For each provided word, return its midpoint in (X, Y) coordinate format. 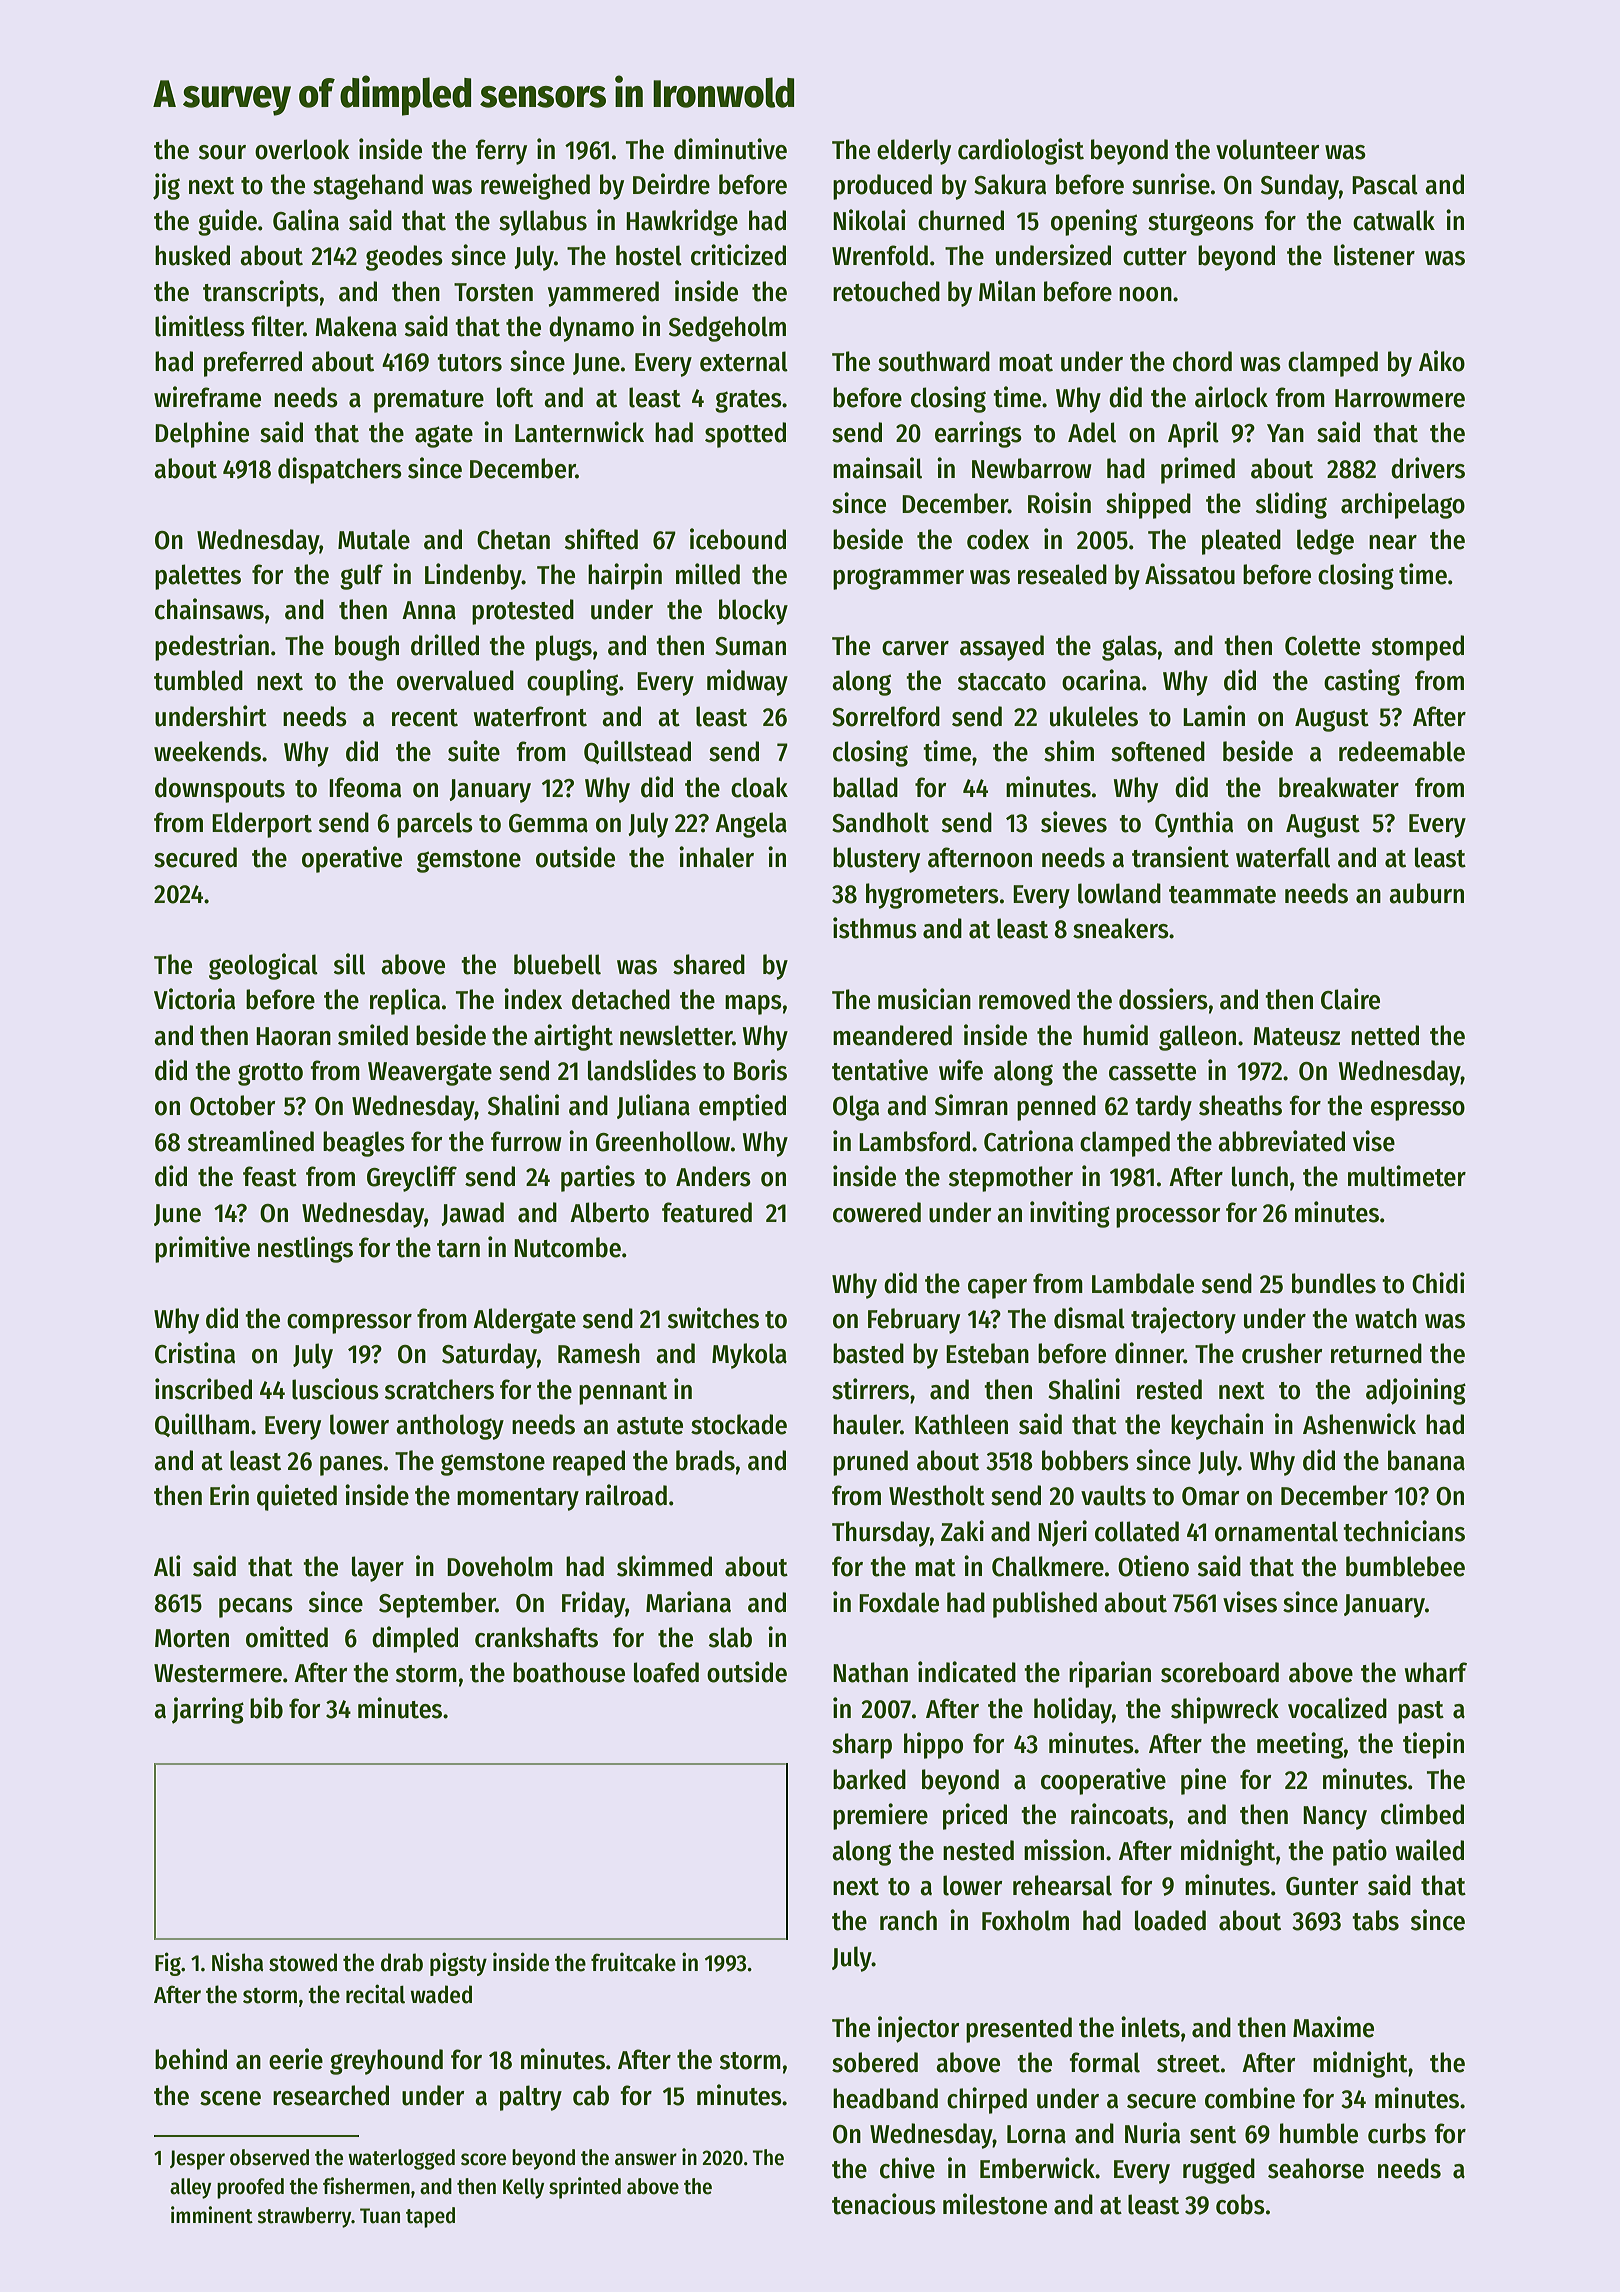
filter (277, 326)
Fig (168, 1964)
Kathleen (961, 1424)
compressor (349, 1324)
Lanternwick (579, 432)
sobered (875, 2062)
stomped (1418, 648)
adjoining (1416, 1391)
